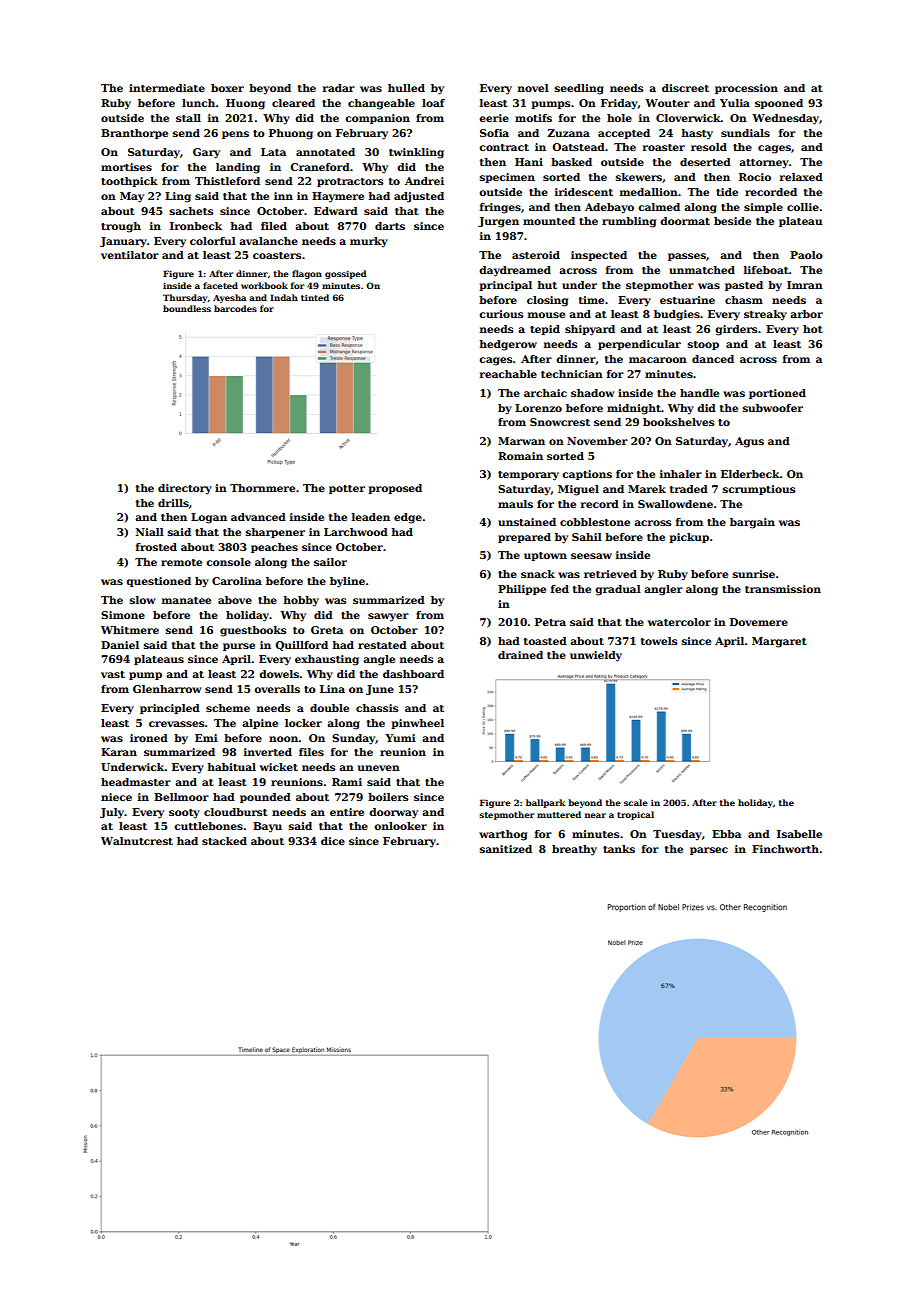 The height and width of the image is (1308, 924). What do you see at coordinates (185, 489) in the image?
I see `directory` at bounding box center [185, 489].
